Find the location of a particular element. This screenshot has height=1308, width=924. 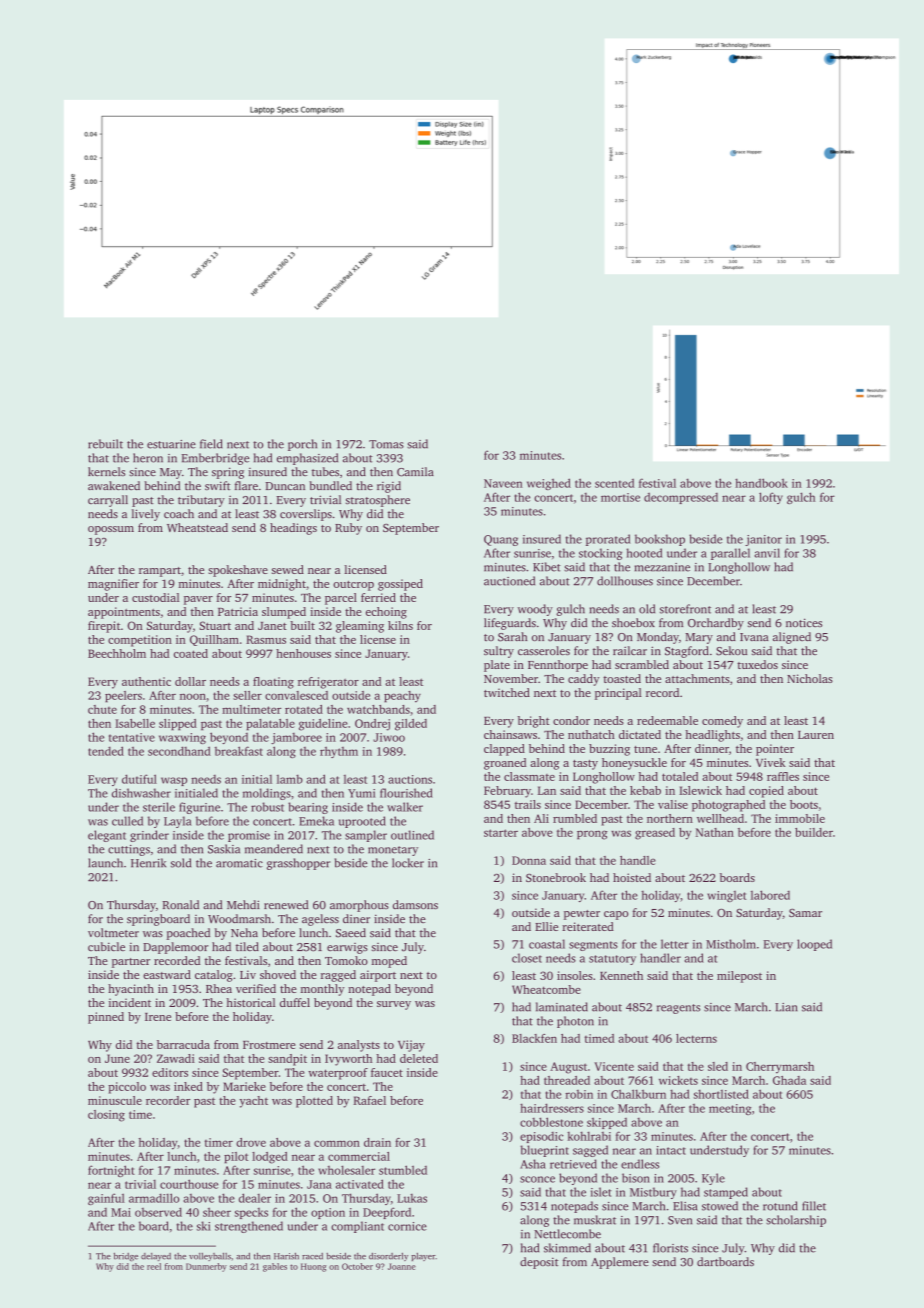

Saeed is located at coordinates (351, 933).
